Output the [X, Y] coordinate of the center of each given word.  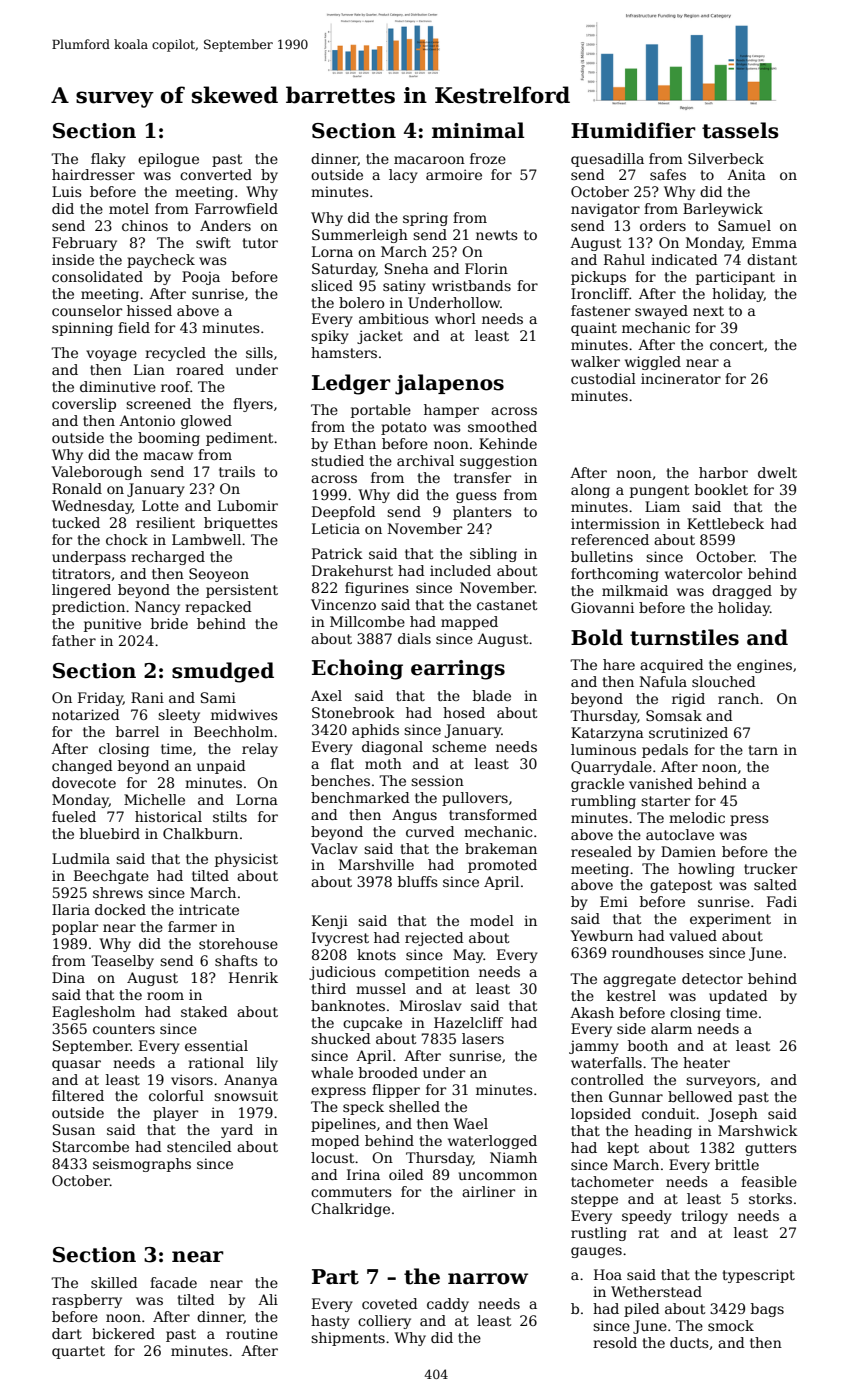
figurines [377, 589]
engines [764, 666]
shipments [348, 1339]
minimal [478, 130]
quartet [78, 1352]
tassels [740, 130]
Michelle [154, 799]
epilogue [168, 160]
